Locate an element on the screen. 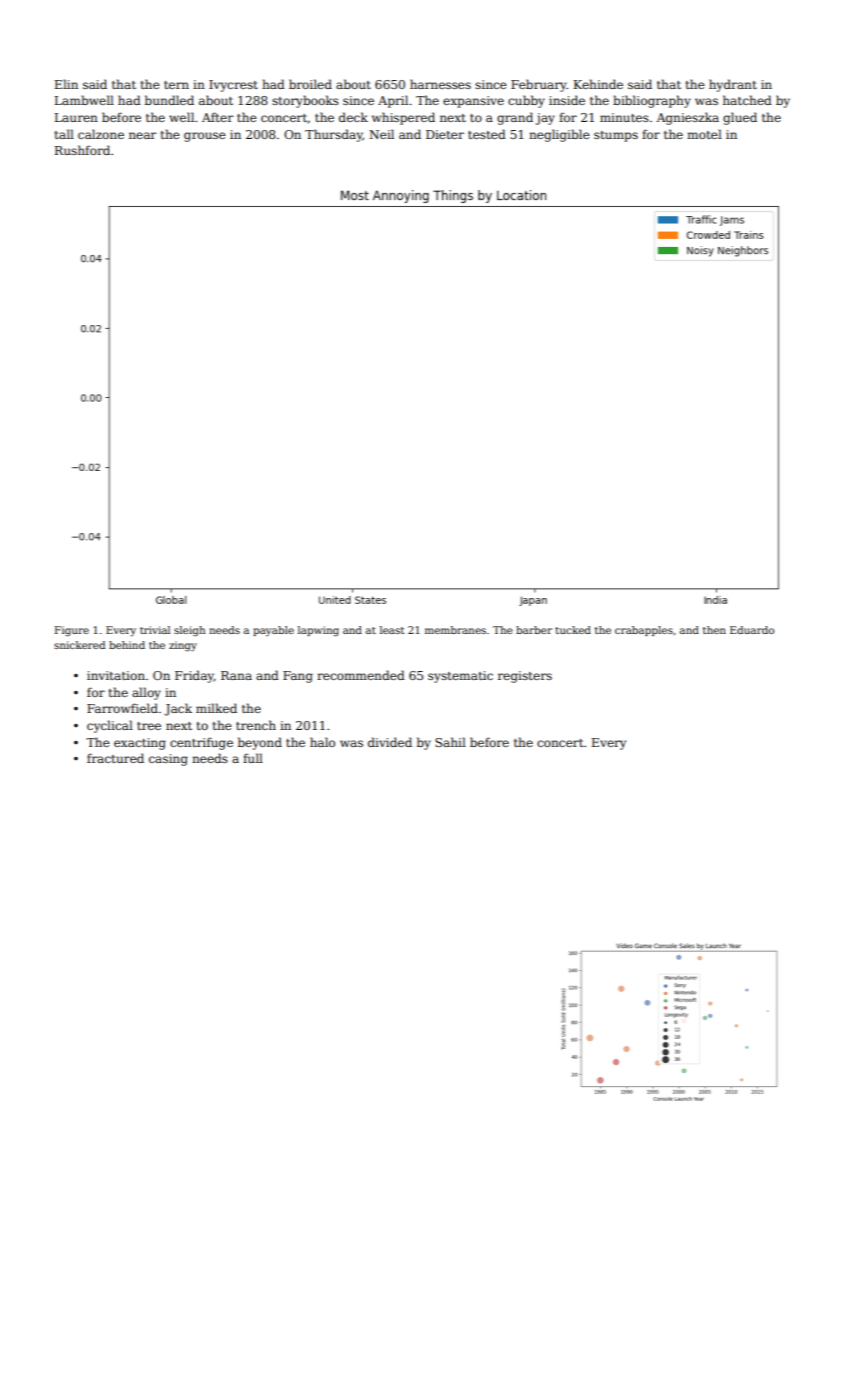 The width and height of the screenshot is (849, 1400). divided is located at coordinates (390, 742).
